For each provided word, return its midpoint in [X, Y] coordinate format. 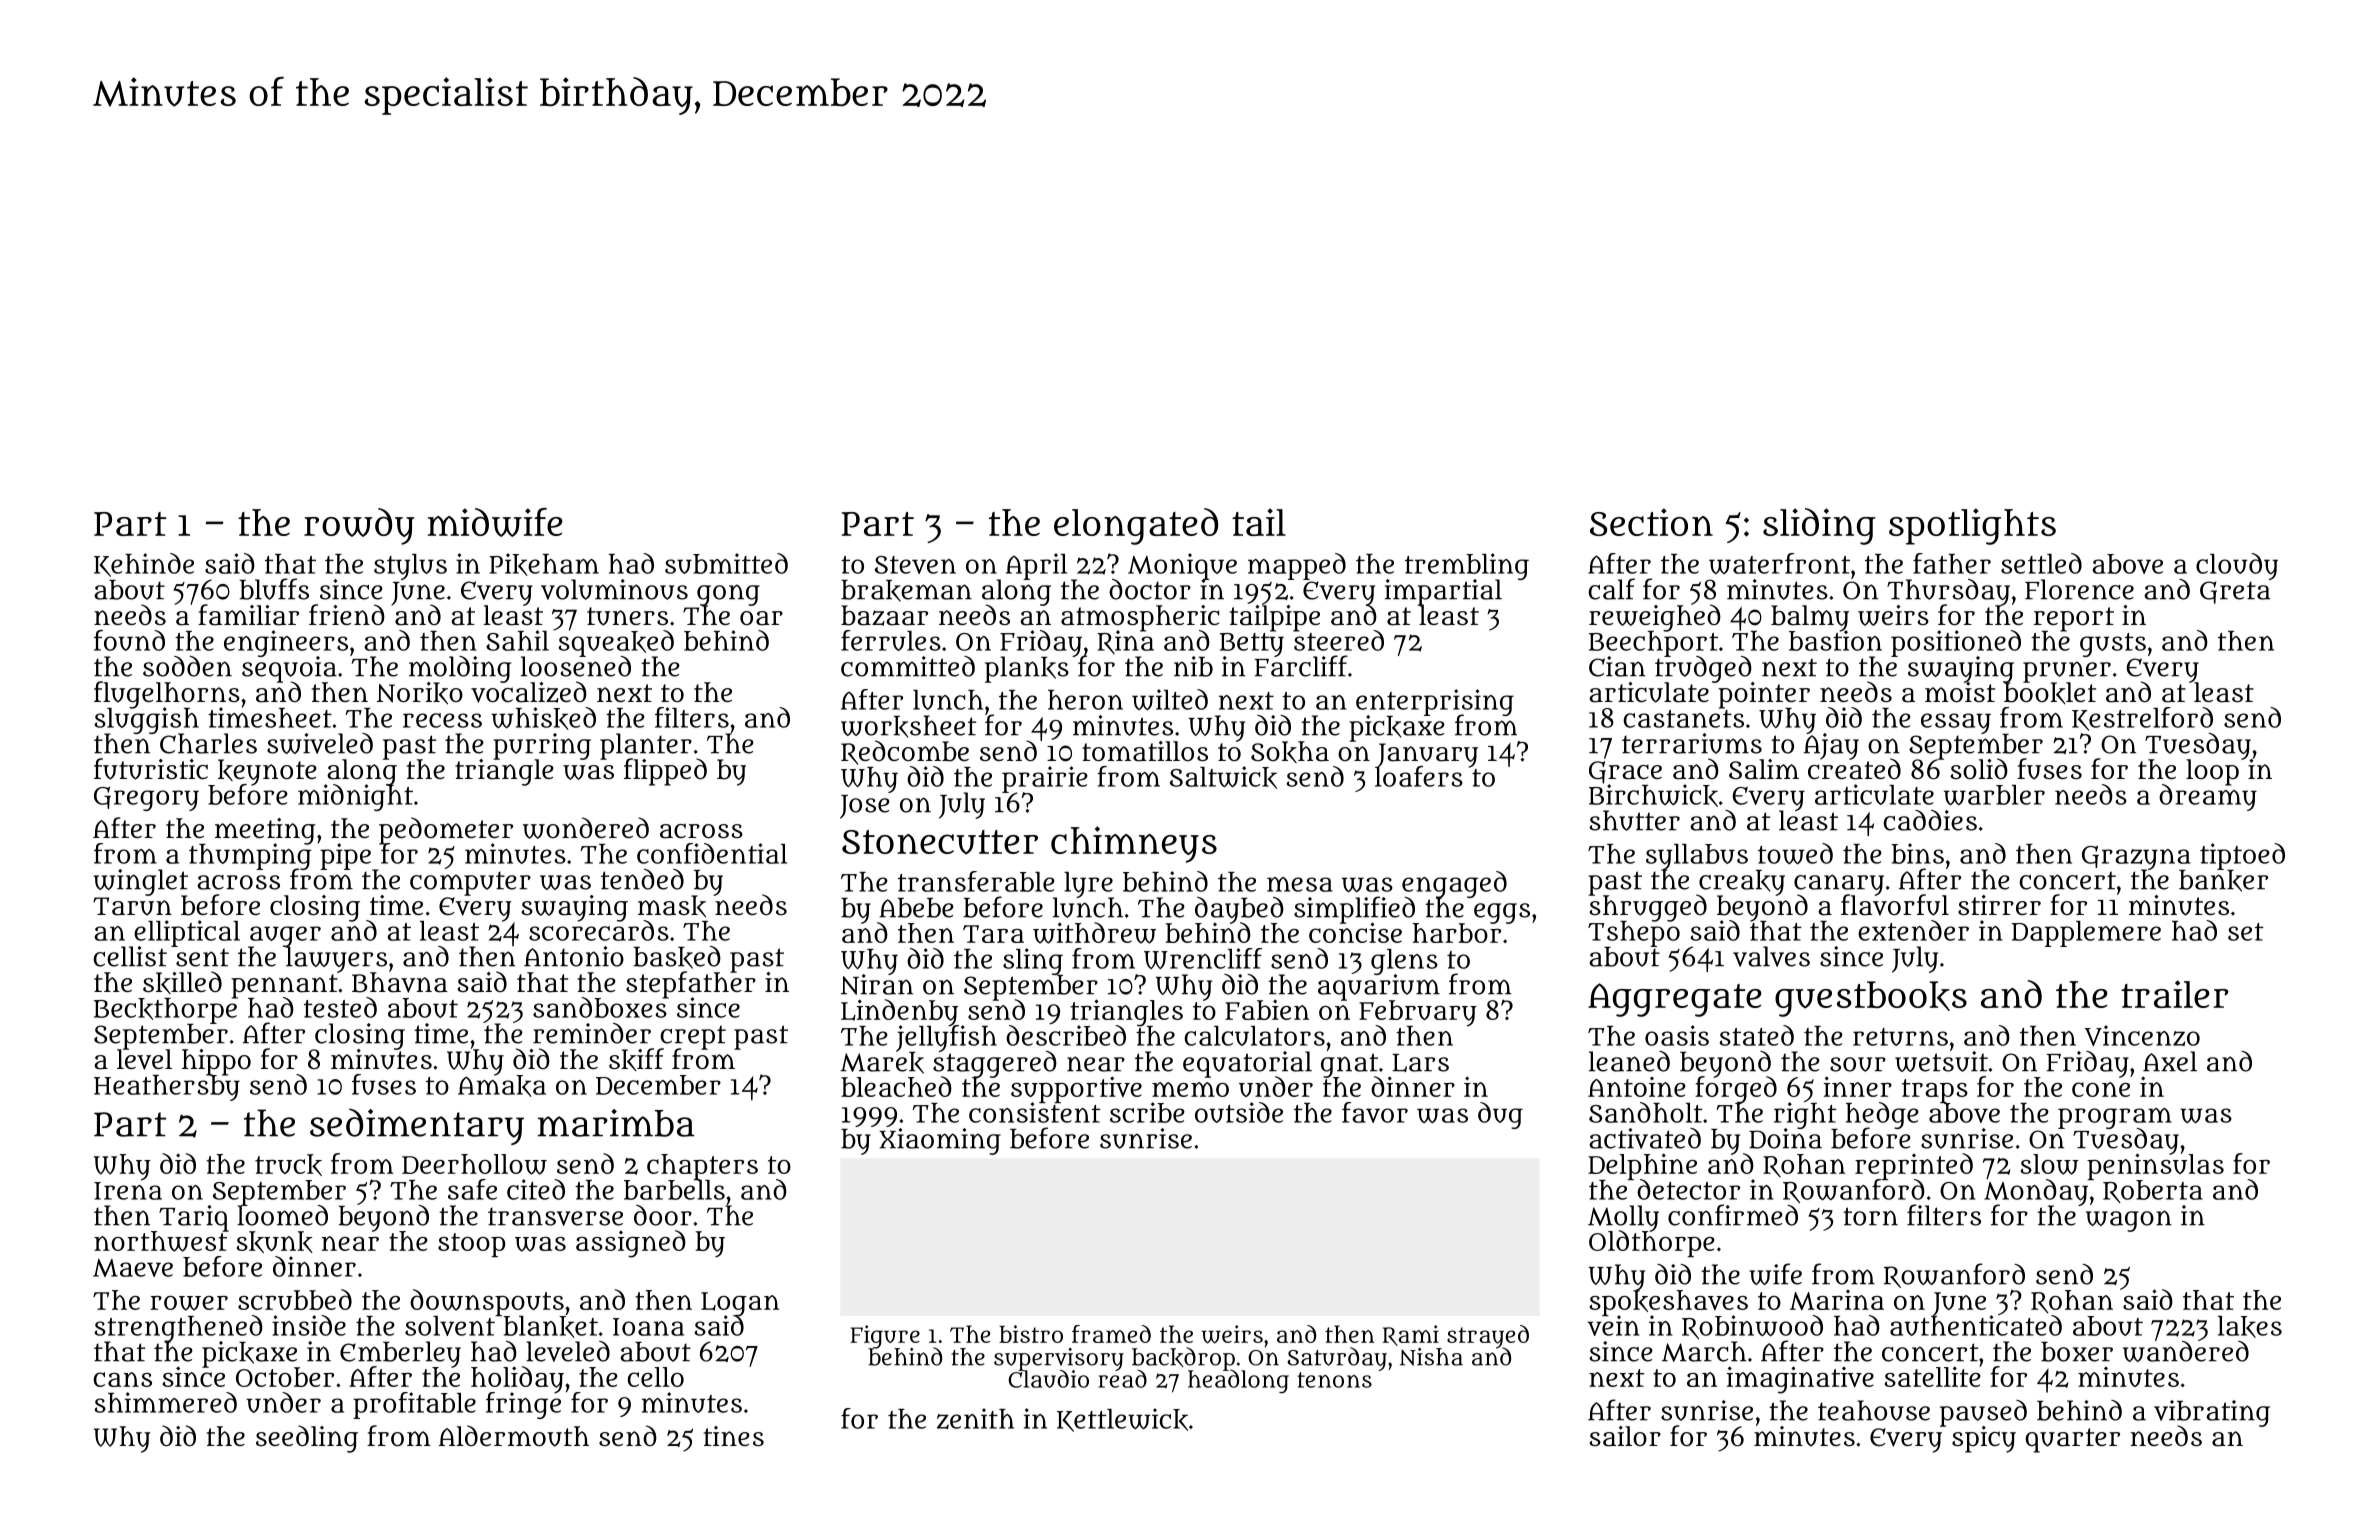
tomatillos [1145, 751]
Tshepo [1634, 934]
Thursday [1948, 592]
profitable [414, 1405]
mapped [1297, 566]
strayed [1488, 1336]
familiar [248, 615]
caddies [1930, 820]
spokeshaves [1669, 1303]
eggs [1502, 913]
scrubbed [295, 1299]
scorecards [599, 931]
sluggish [146, 721]
